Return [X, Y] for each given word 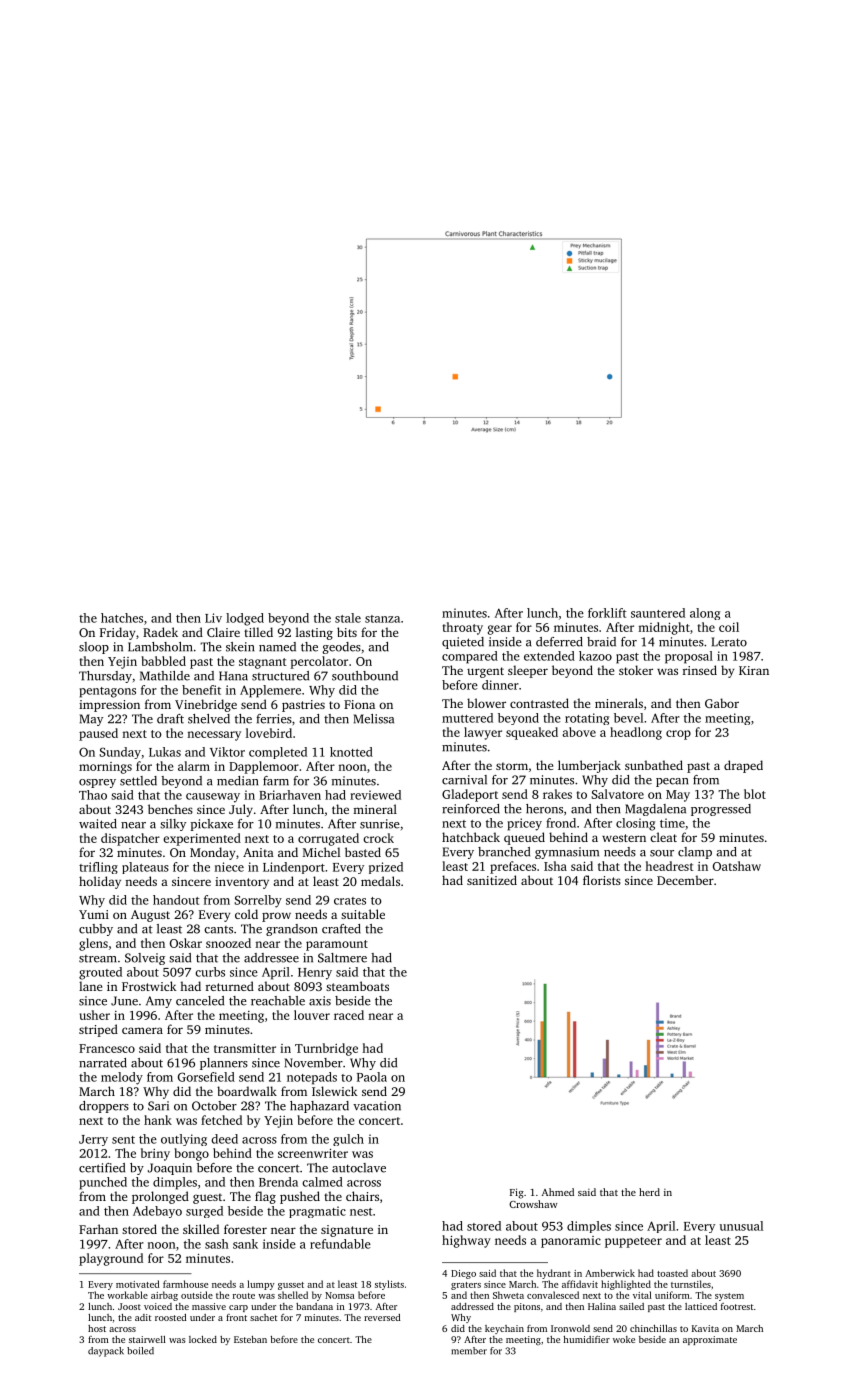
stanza [382, 619]
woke [624, 1339]
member [469, 1351]
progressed [721, 810]
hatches [122, 618]
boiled [140, 1351]
